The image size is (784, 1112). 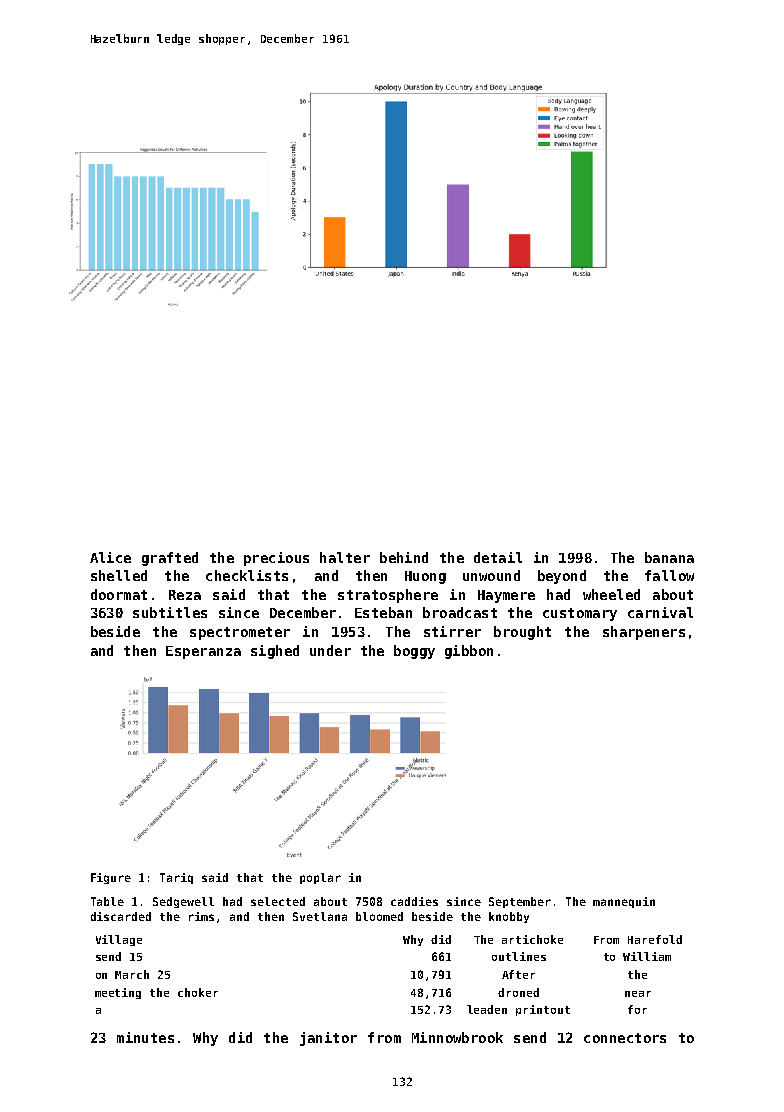 What do you see at coordinates (320, 916) in the image?
I see `Svetlana` at bounding box center [320, 916].
